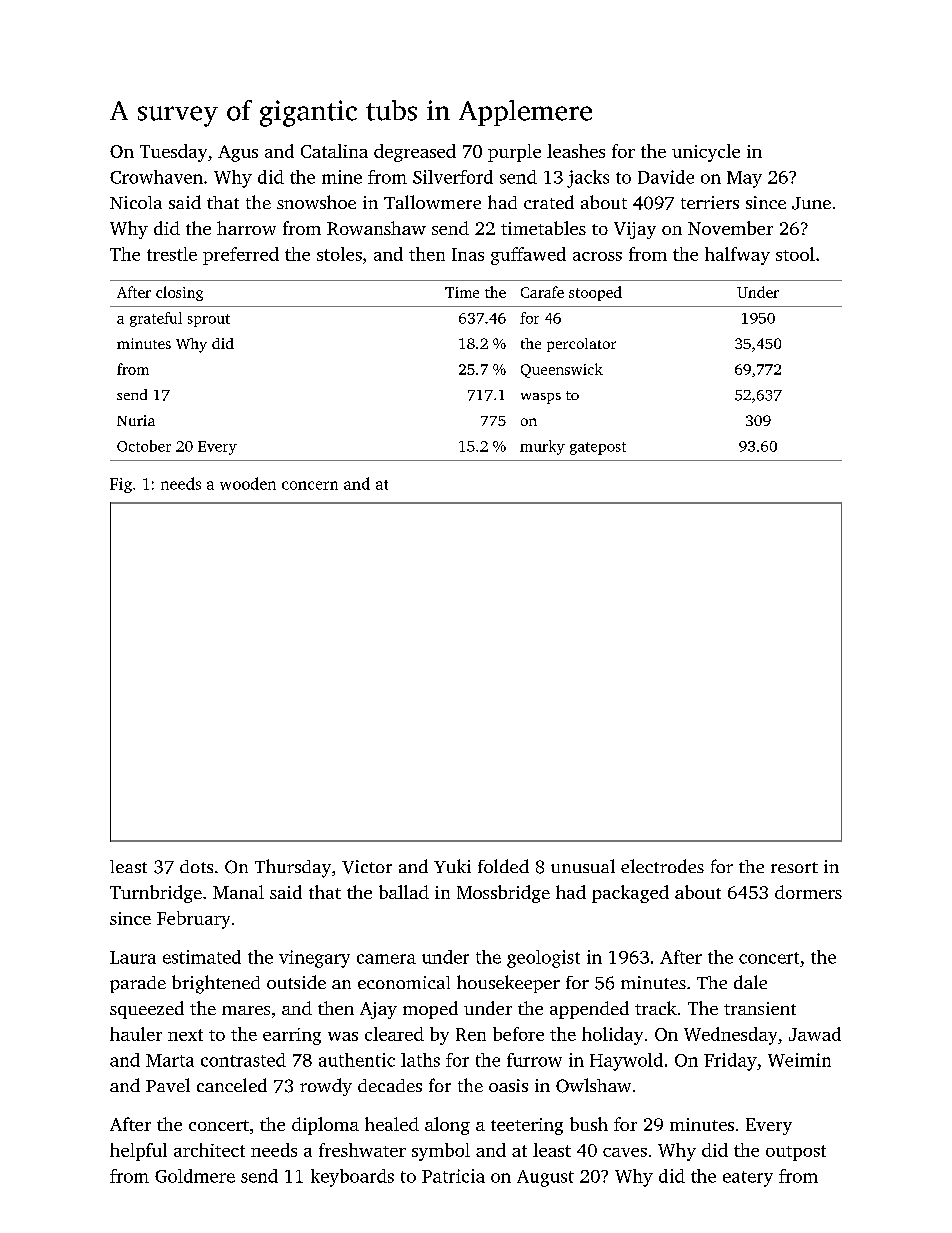 Image resolution: width=952 pixels, height=1233 pixels. I want to click on murky, so click(542, 447).
